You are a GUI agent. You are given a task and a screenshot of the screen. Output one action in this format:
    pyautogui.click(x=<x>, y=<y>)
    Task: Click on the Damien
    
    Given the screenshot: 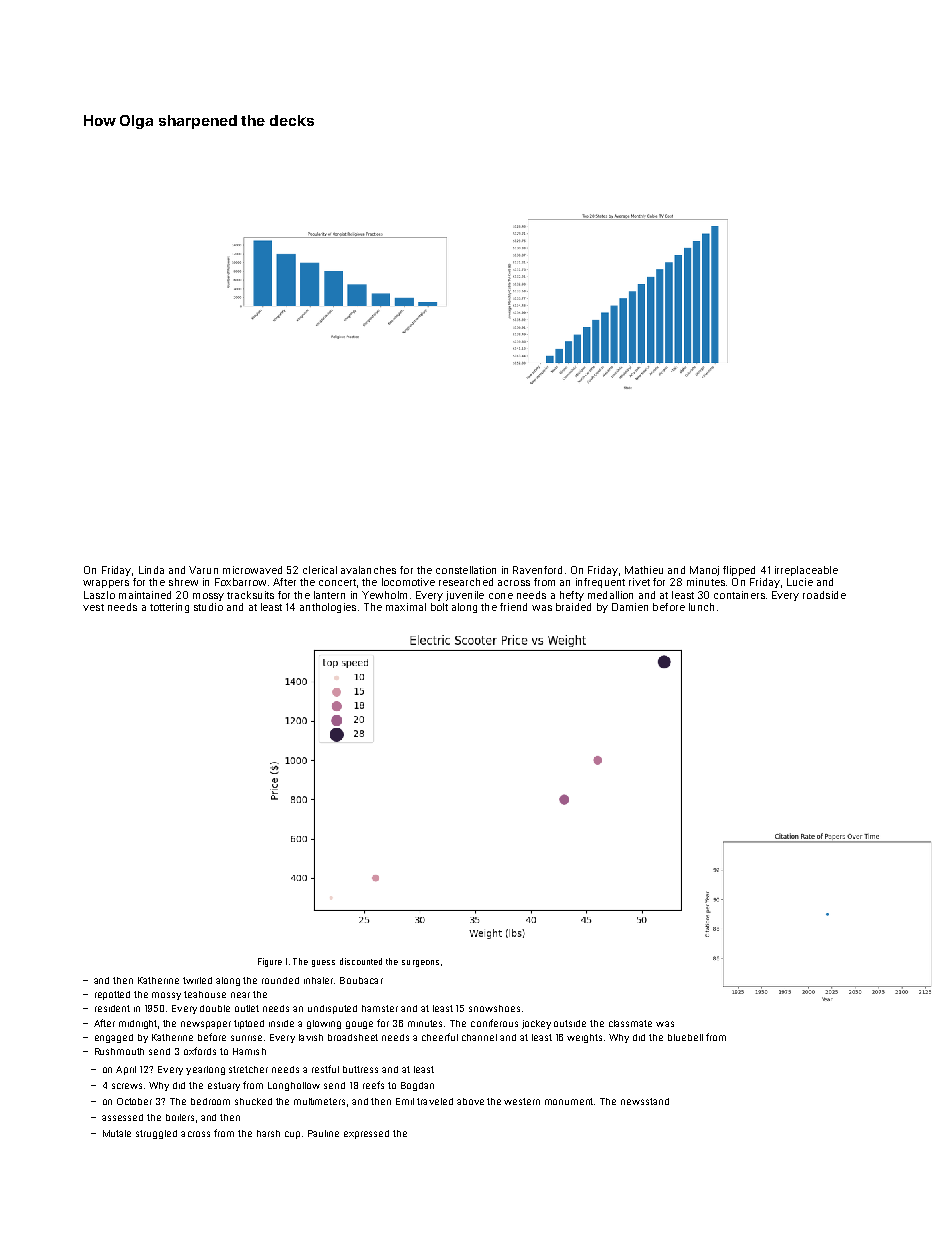 What is the action you would take?
    pyautogui.click(x=630, y=607)
